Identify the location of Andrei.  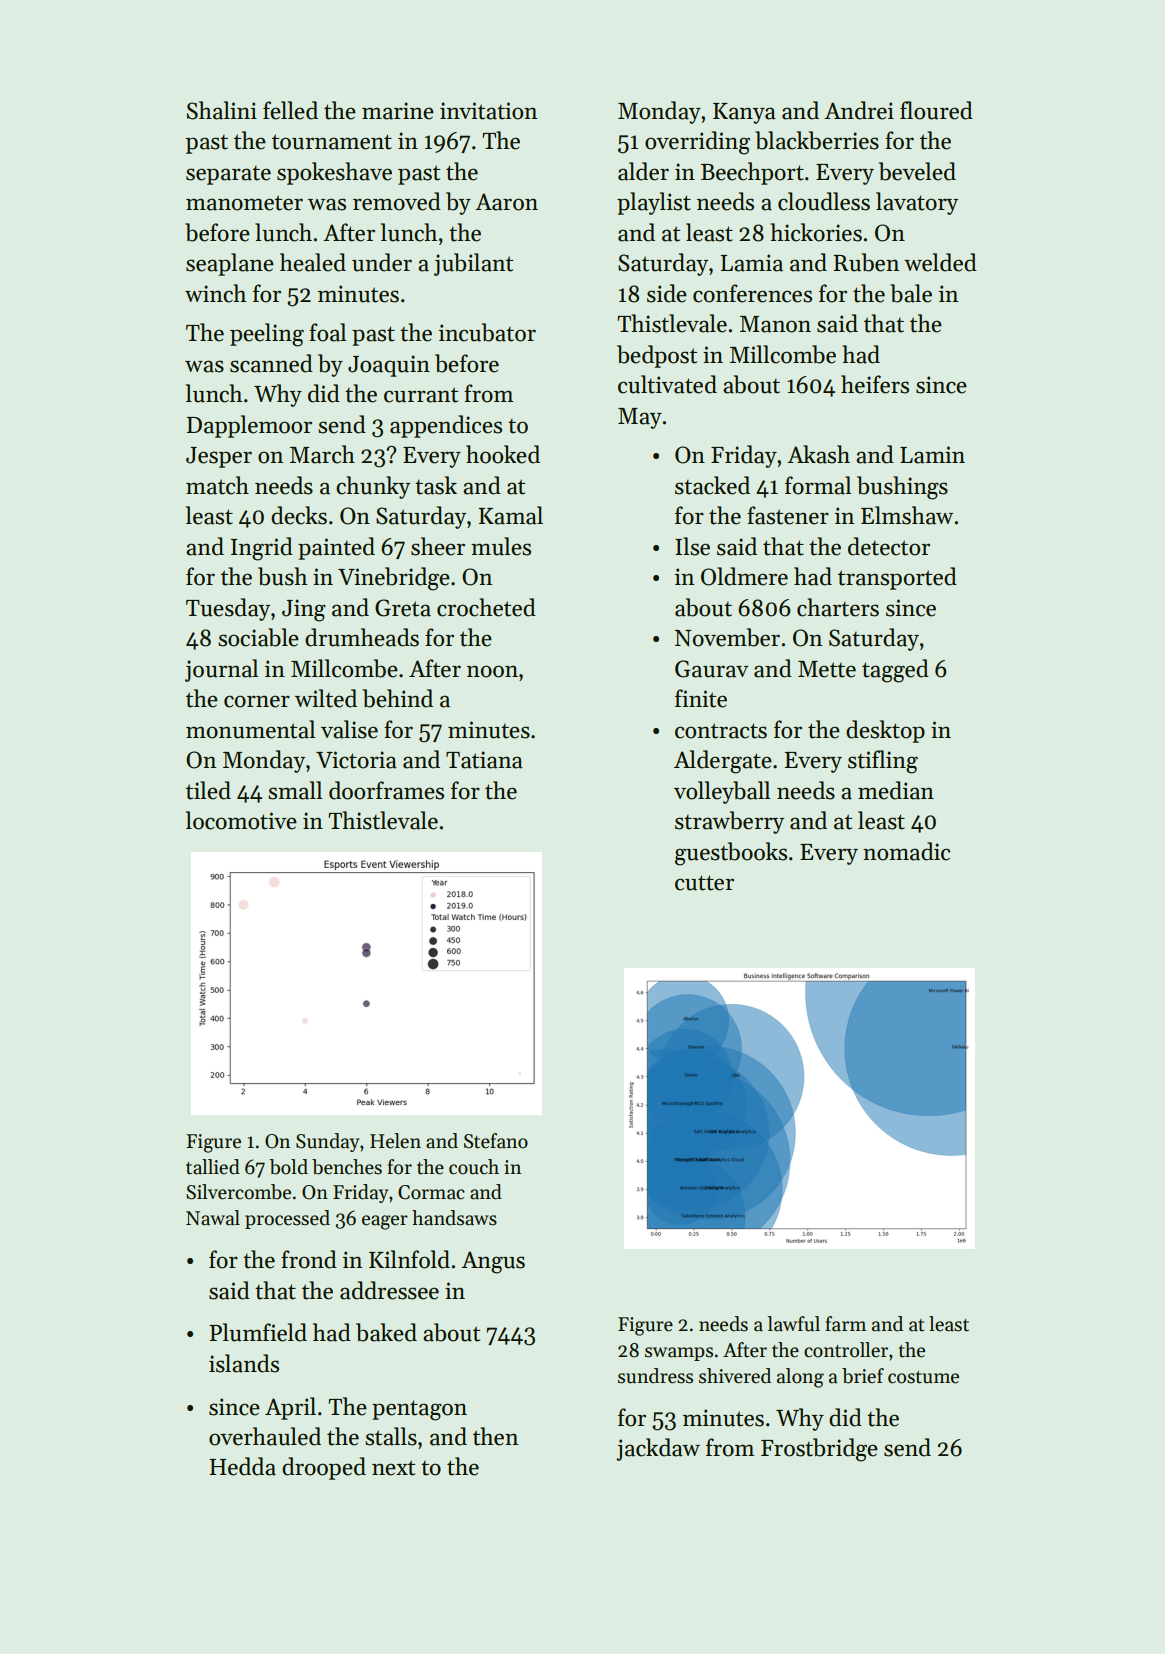
(859, 110).
